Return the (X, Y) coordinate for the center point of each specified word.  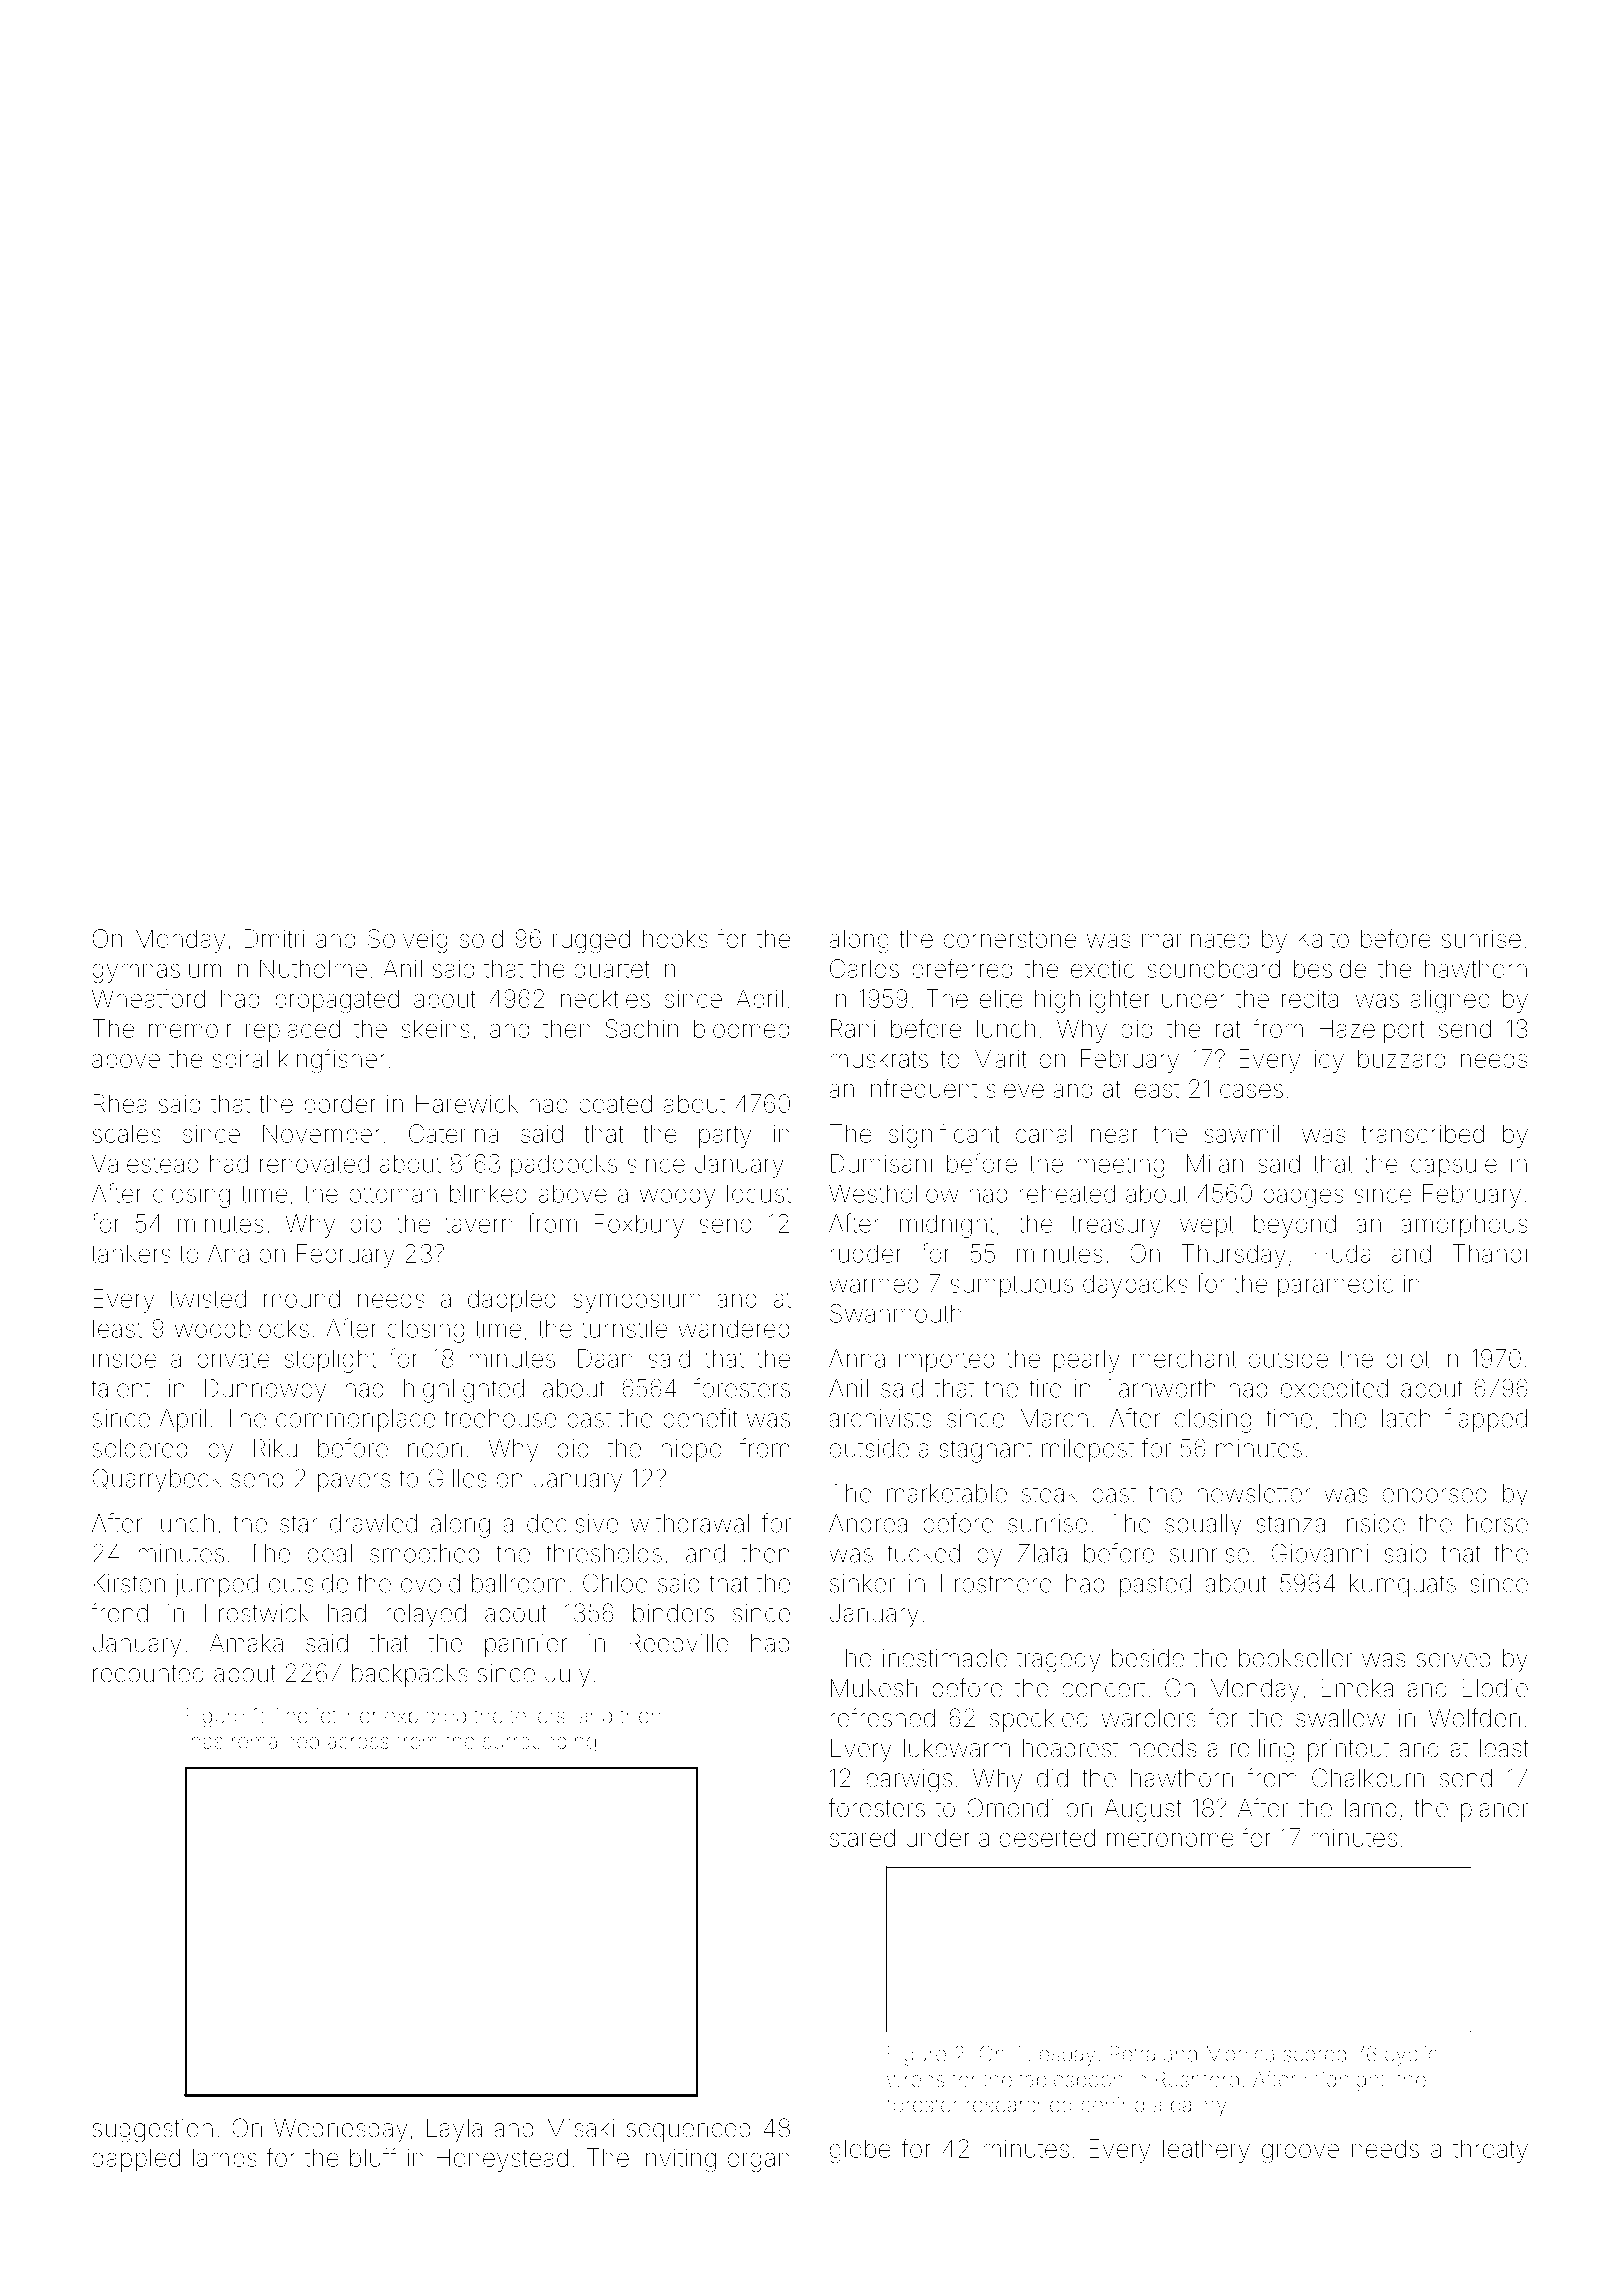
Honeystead (502, 2160)
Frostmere (996, 1583)
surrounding (539, 1743)
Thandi (1490, 1253)
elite (1001, 998)
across (358, 1743)
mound (302, 1298)
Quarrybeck (157, 1480)
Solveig (407, 941)
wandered (733, 1328)
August (1143, 1810)
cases (1251, 1091)
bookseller (1295, 1658)
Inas (205, 1741)
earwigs (909, 1781)
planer (1494, 1810)
